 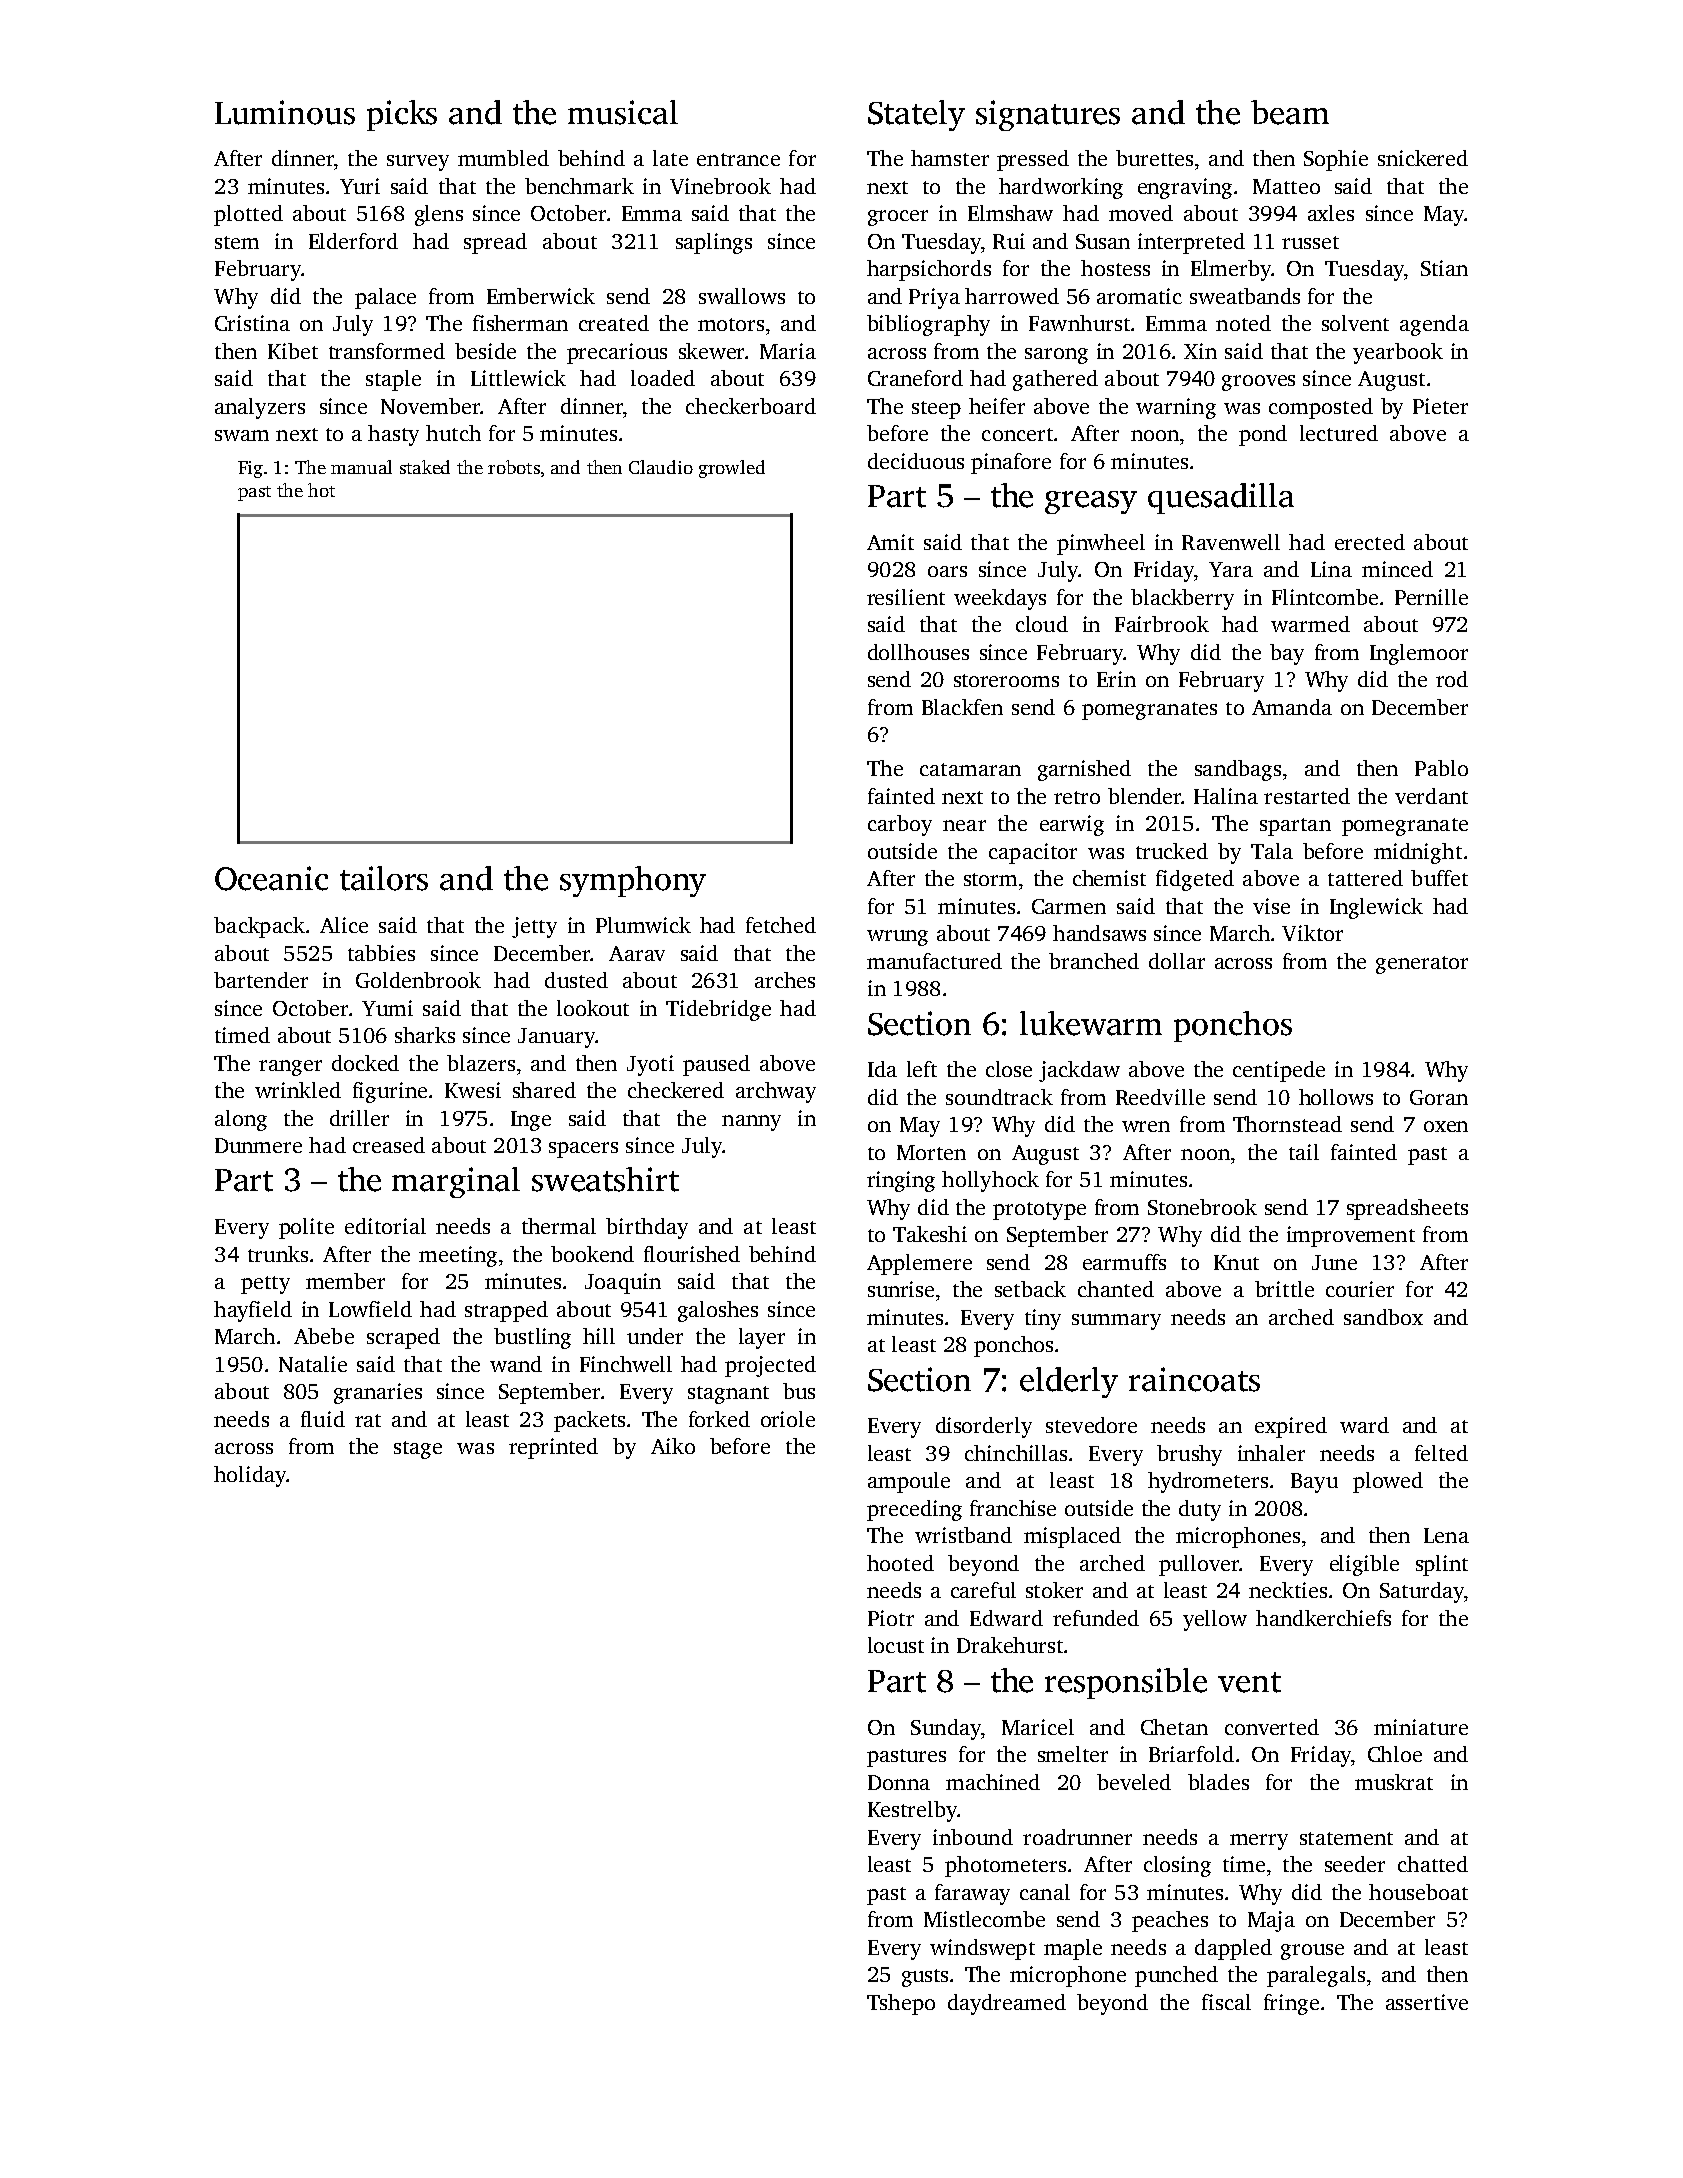 What do you see at coordinates (776, 1092) in the image?
I see `archway` at bounding box center [776, 1092].
